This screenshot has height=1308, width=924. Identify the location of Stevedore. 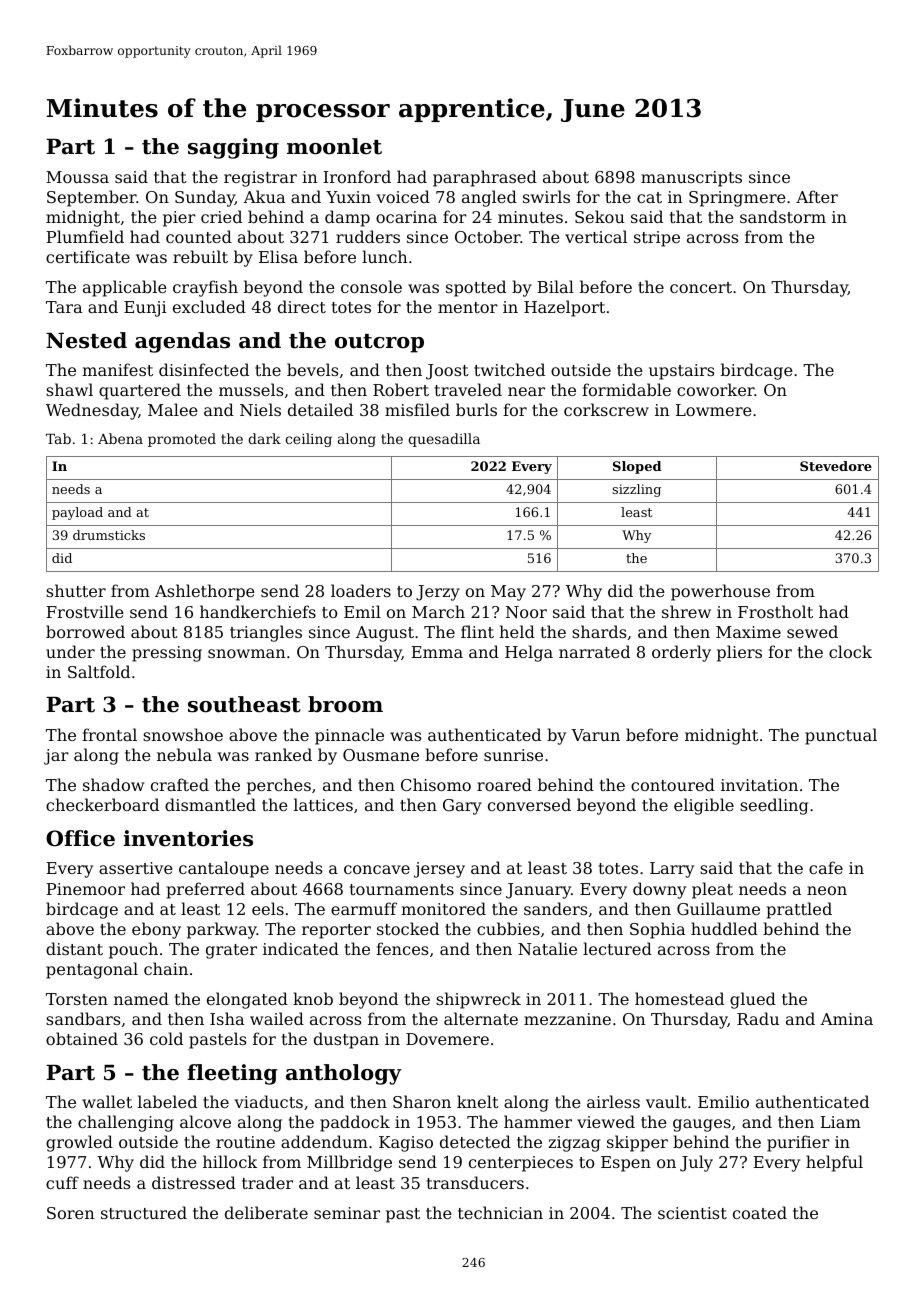
(836, 466).
